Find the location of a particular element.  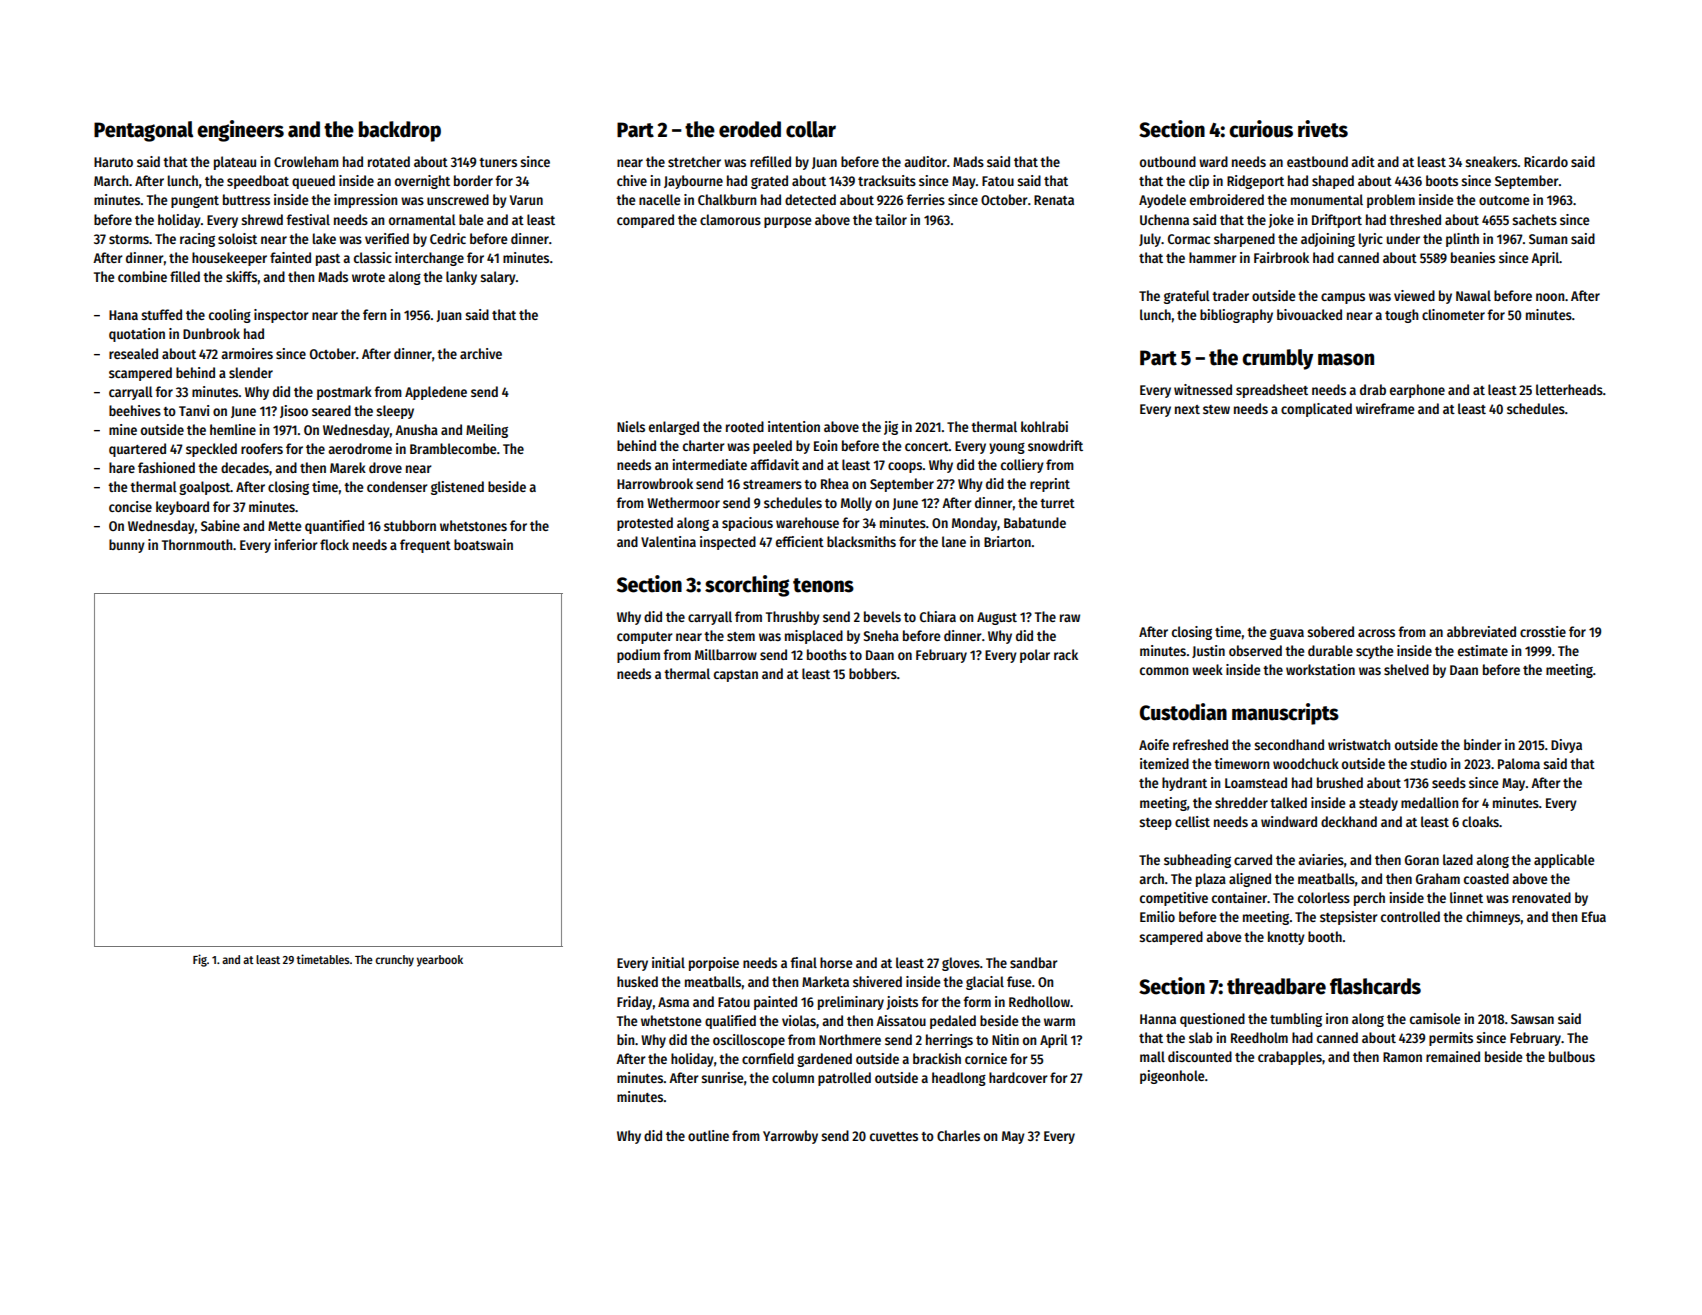

Jisoo is located at coordinates (294, 411).
